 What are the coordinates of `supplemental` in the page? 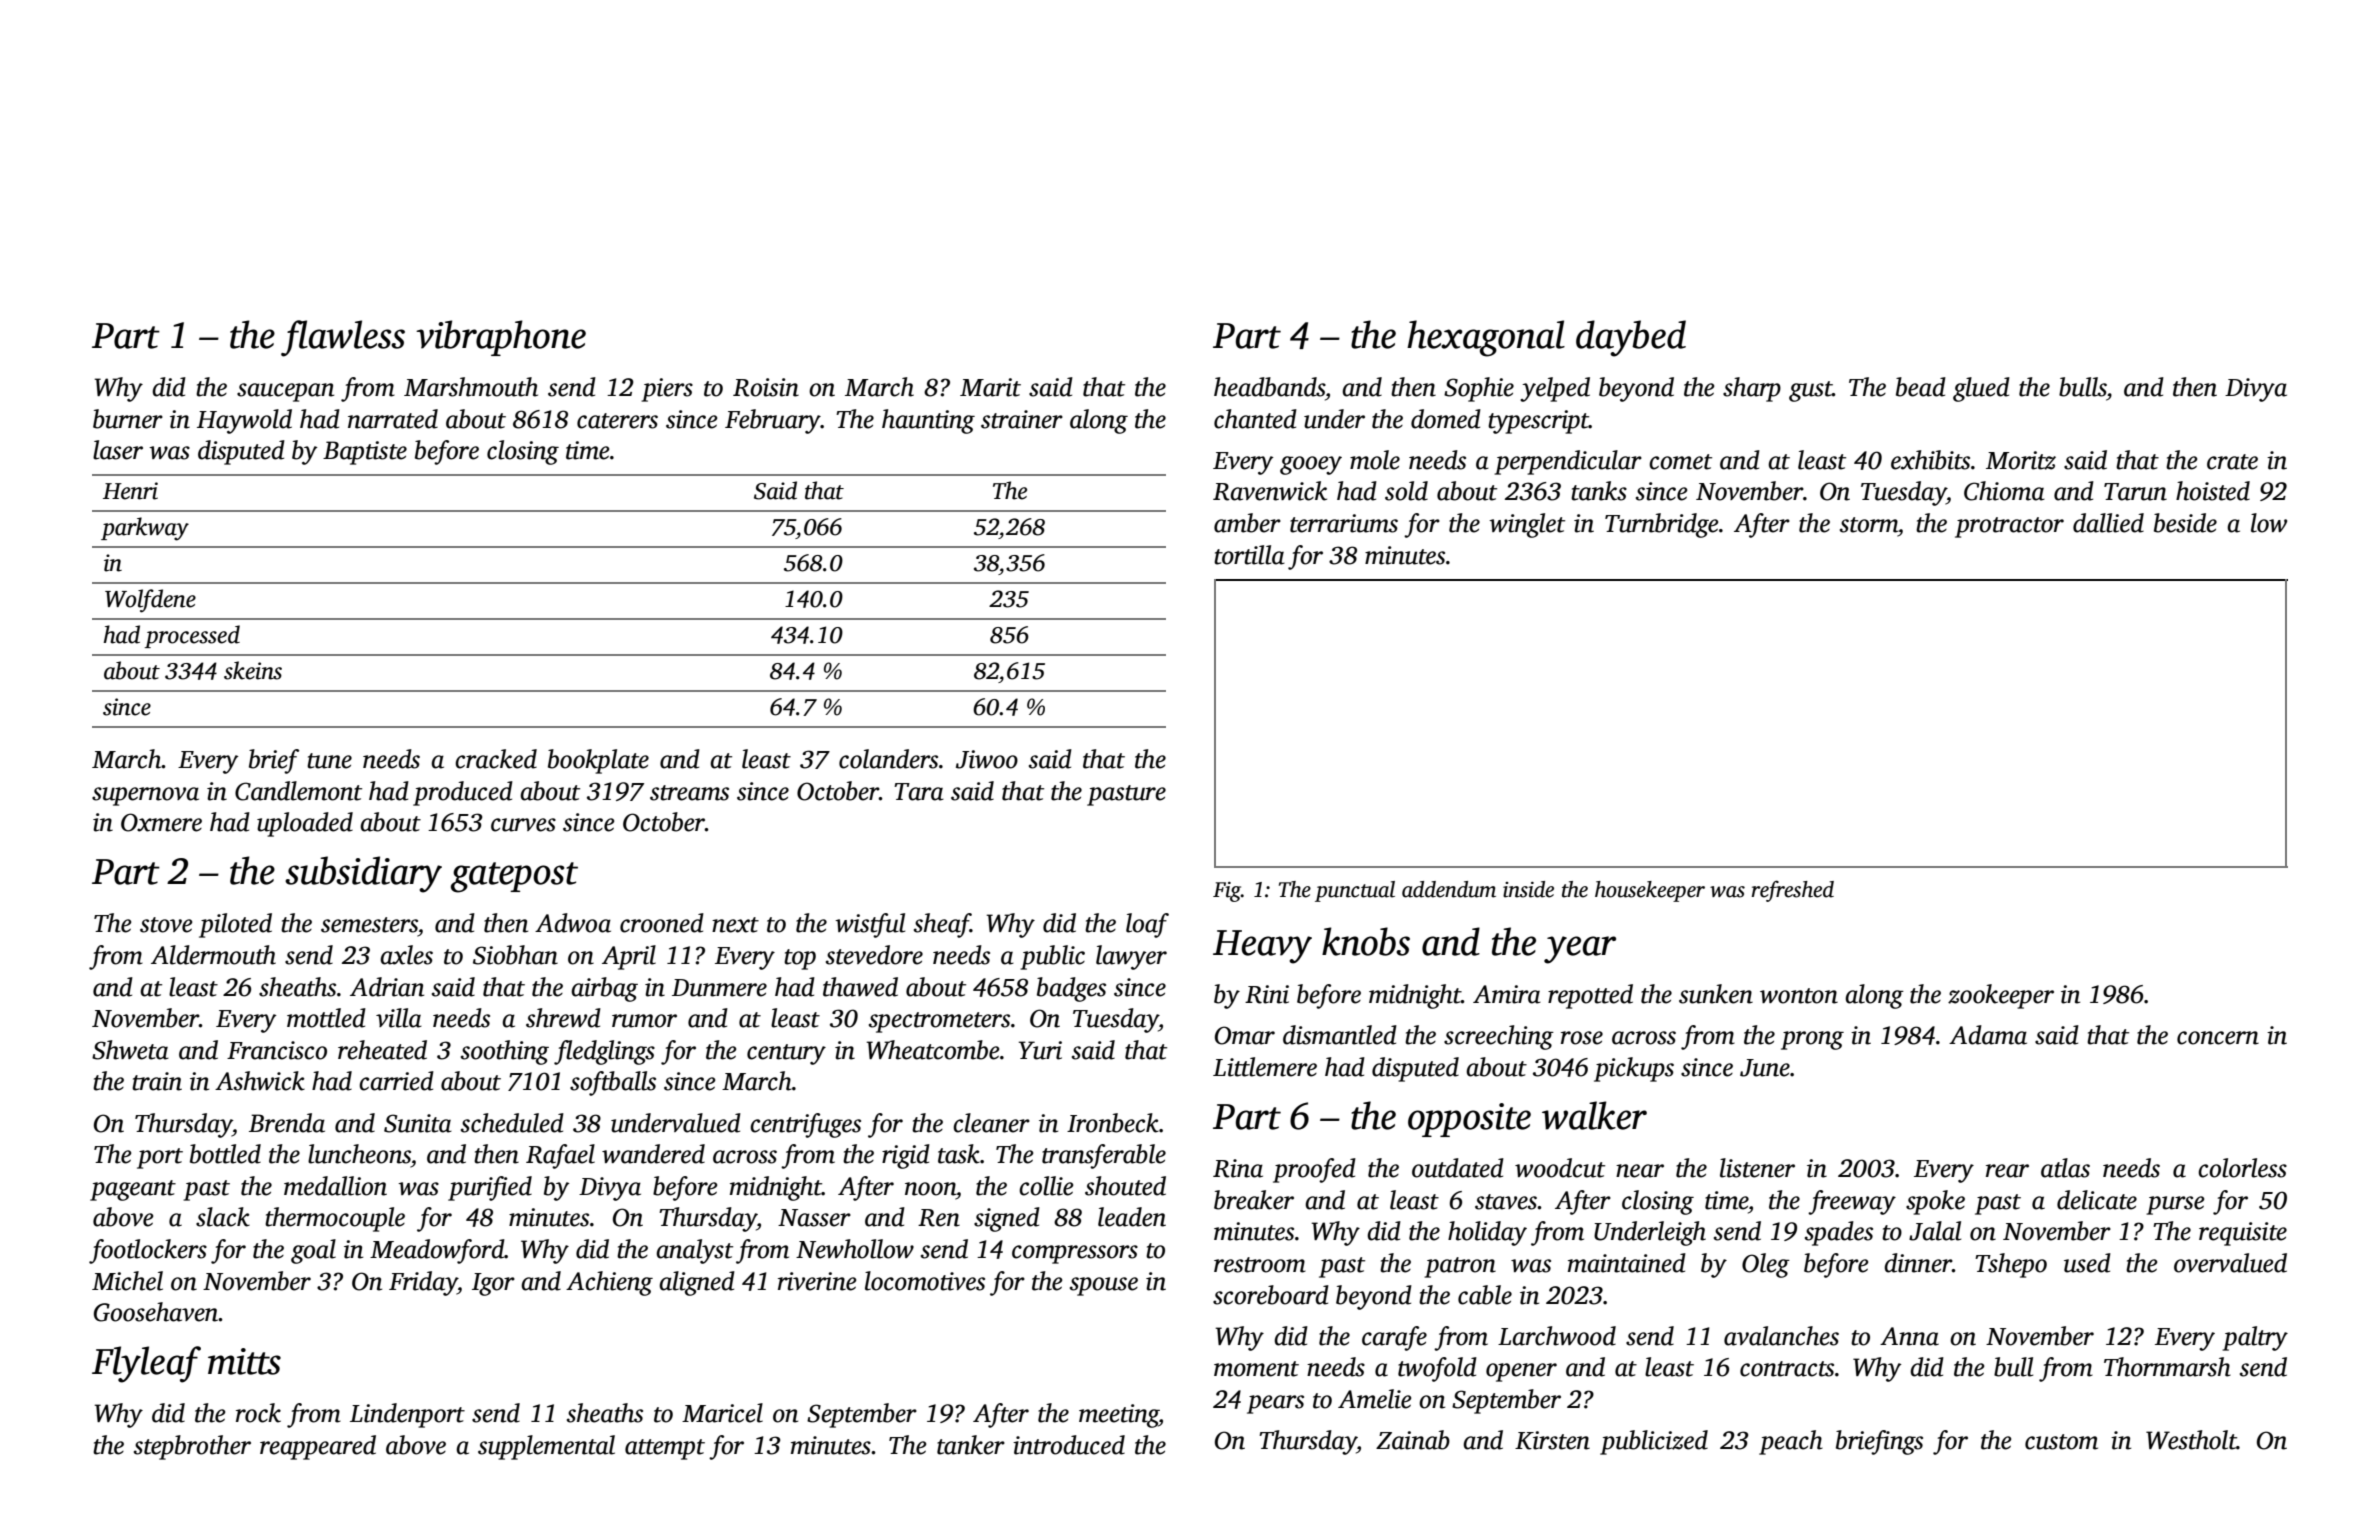 It's located at (546, 1447).
